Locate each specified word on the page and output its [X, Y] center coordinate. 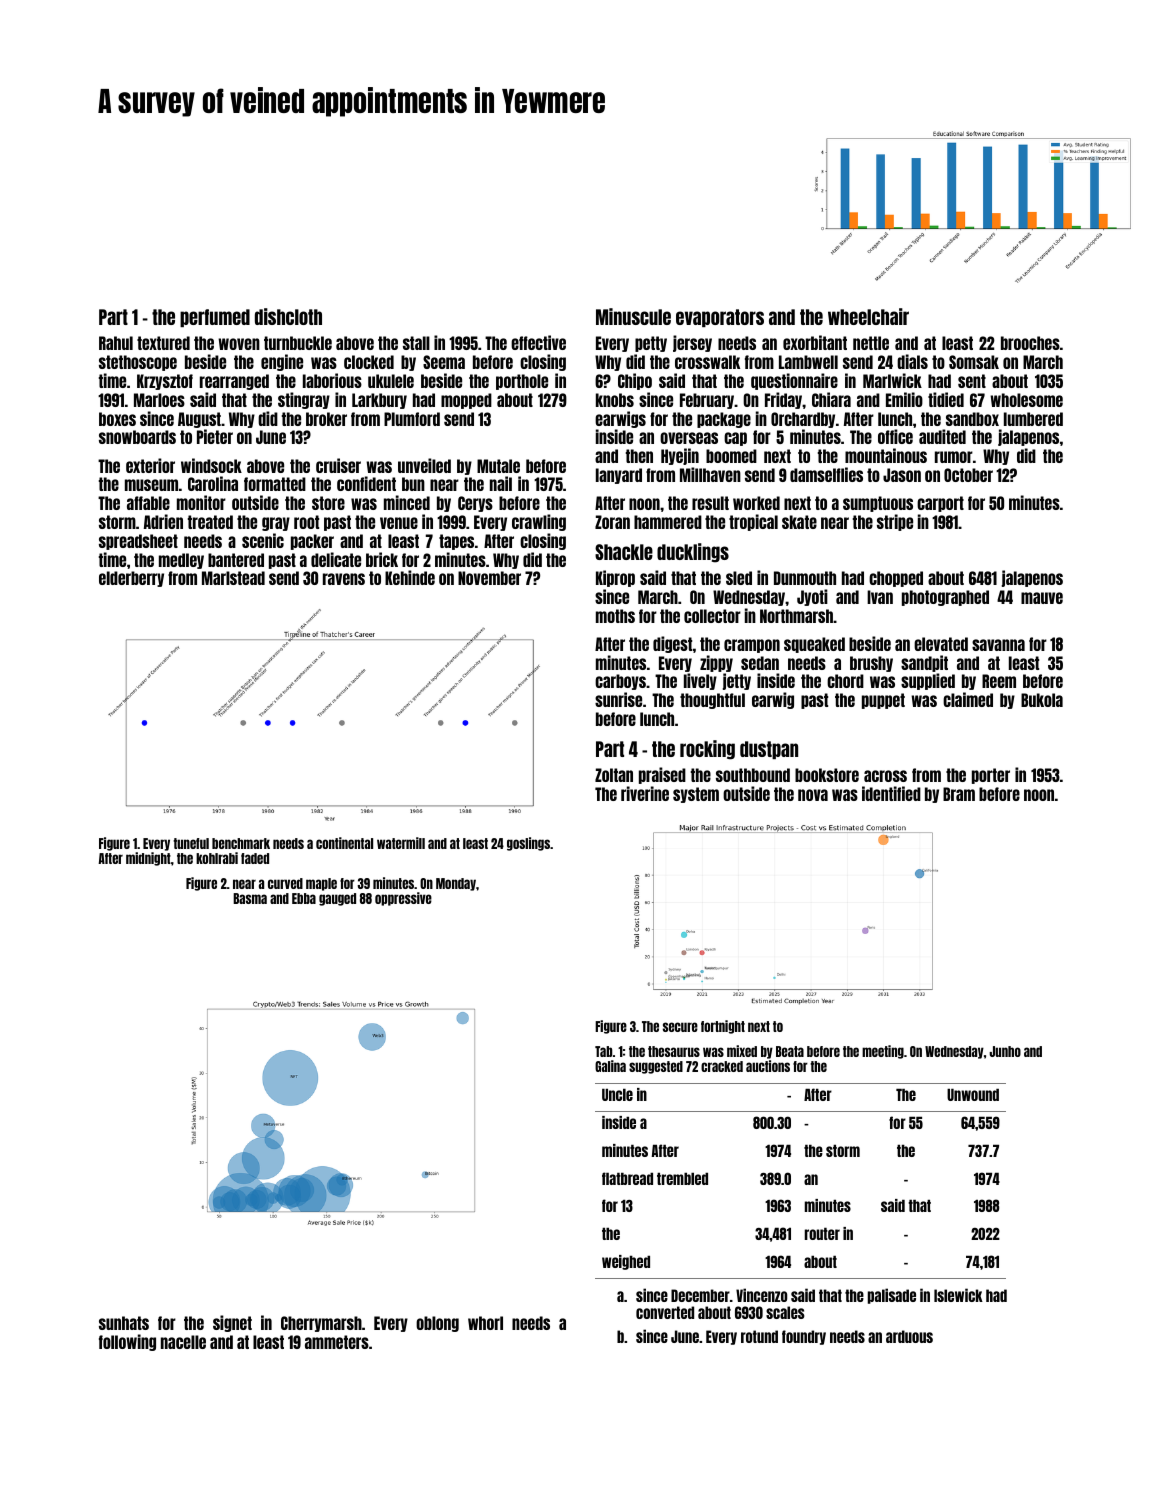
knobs [615, 400]
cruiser [338, 465]
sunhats [124, 1323]
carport [940, 504]
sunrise [618, 699]
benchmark [241, 843]
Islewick [958, 1295]
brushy [871, 664]
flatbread [627, 1178]
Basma [250, 898]
